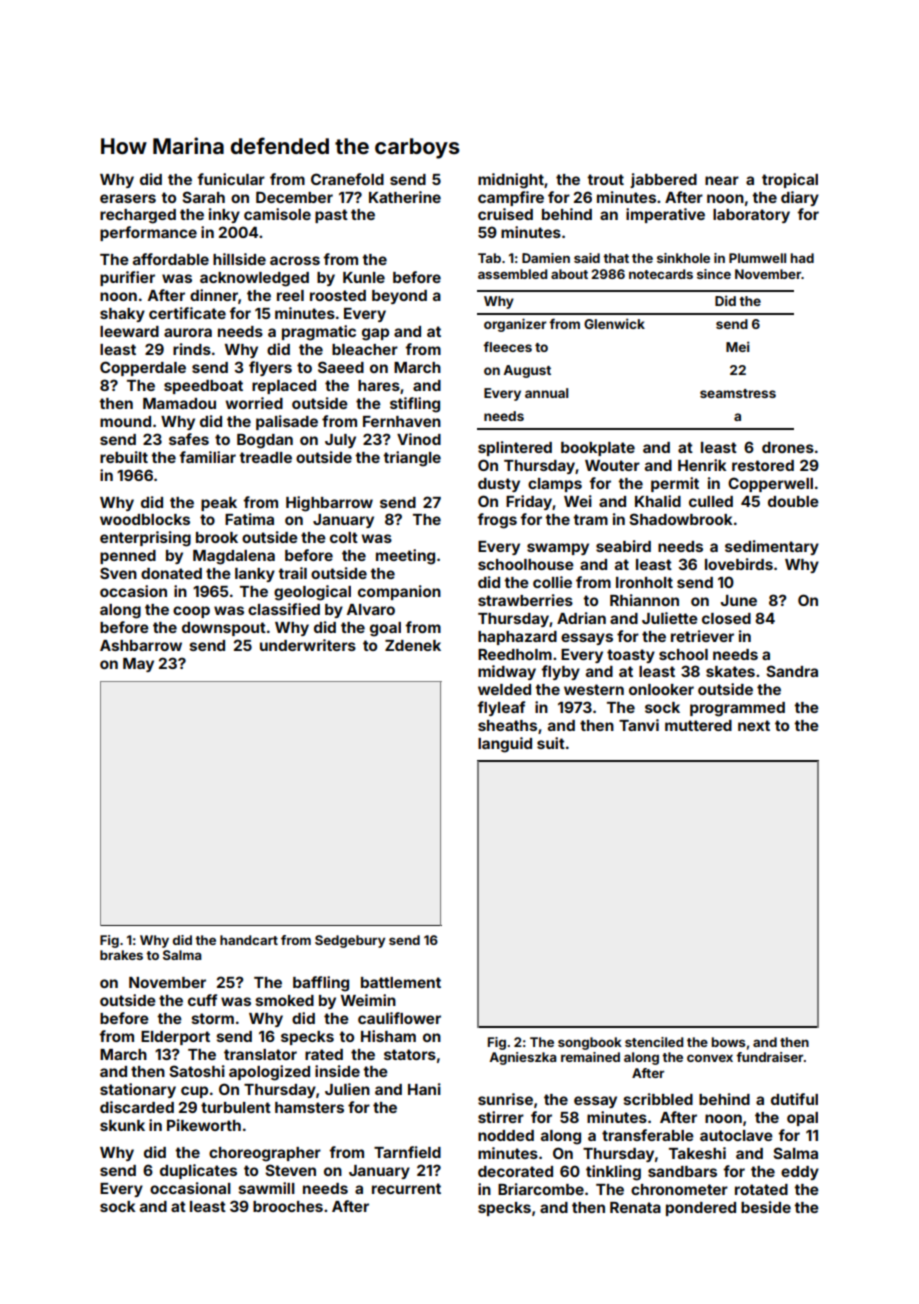  I want to click on discarded, so click(137, 1107).
